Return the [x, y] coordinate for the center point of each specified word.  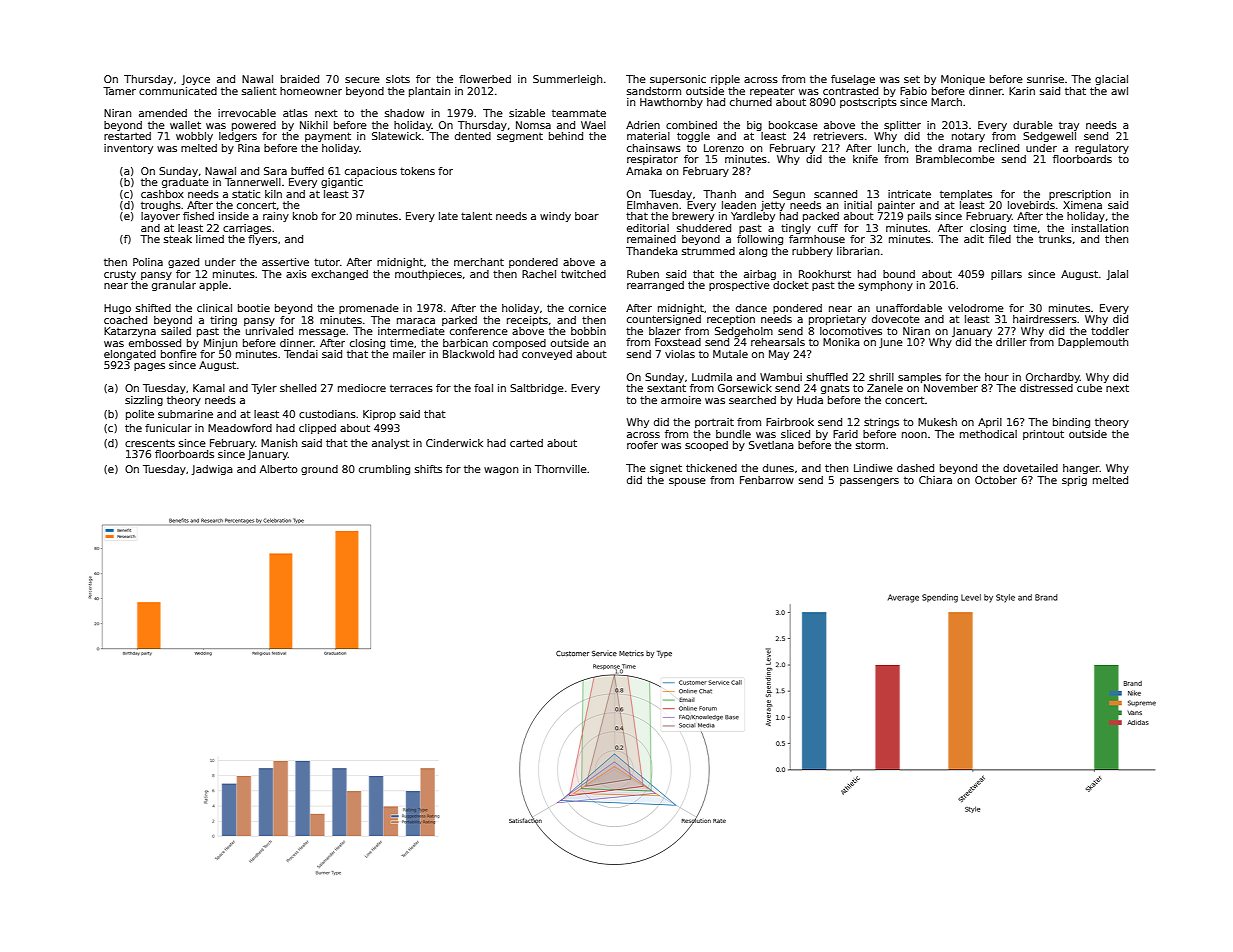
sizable [527, 113]
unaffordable [909, 308]
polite [140, 415]
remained [651, 239]
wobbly [194, 137]
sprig [1074, 481]
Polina [148, 262]
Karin [1022, 91]
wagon [501, 471]
